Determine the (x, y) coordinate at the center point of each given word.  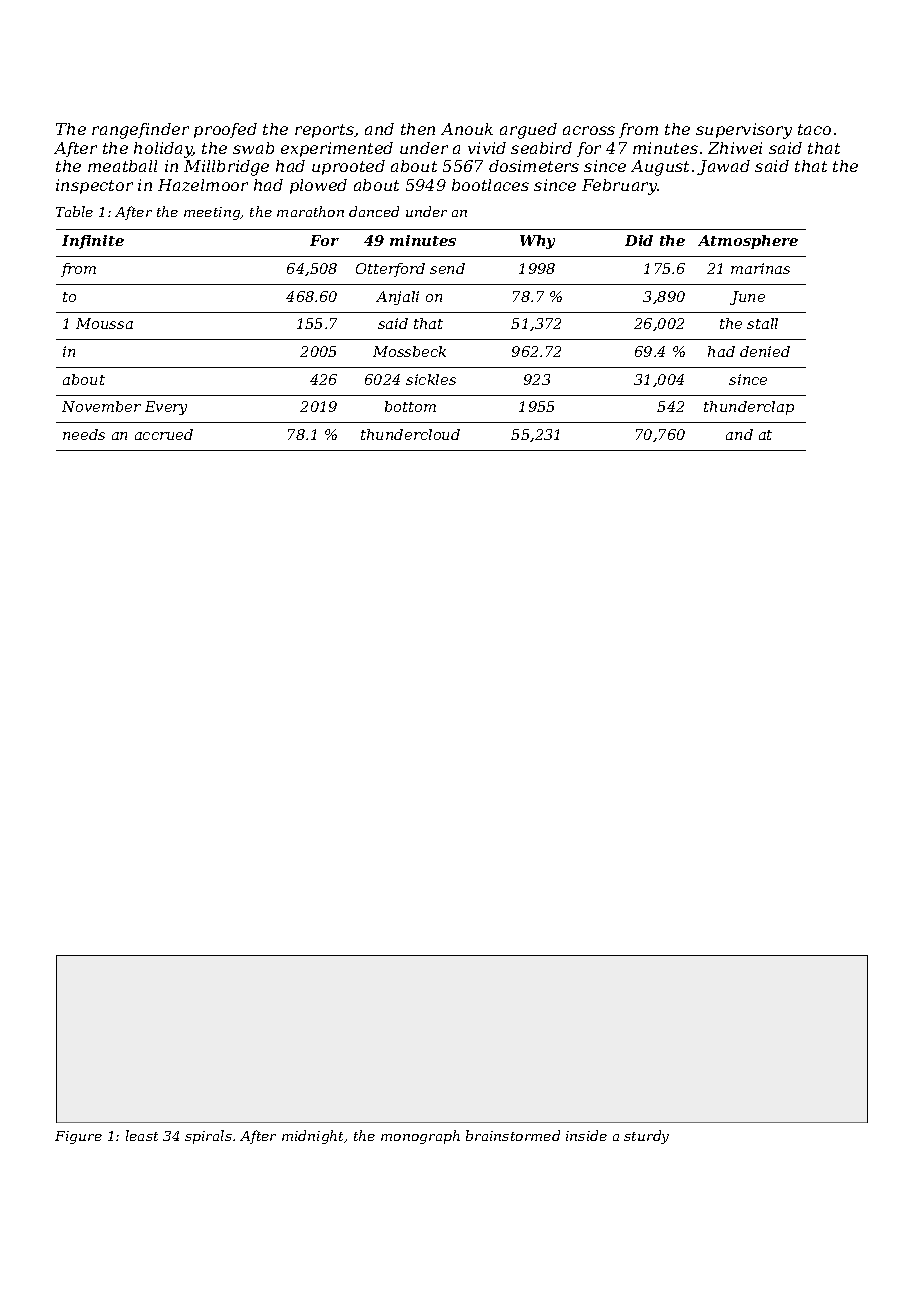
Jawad (723, 167)
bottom (410, 406)
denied (765, 351)
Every (166, 408)
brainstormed (513, 1135)
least (142, 1135)
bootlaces (490, 185)
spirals (208, 1137)
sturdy (646, 1137)
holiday (163, 150)
